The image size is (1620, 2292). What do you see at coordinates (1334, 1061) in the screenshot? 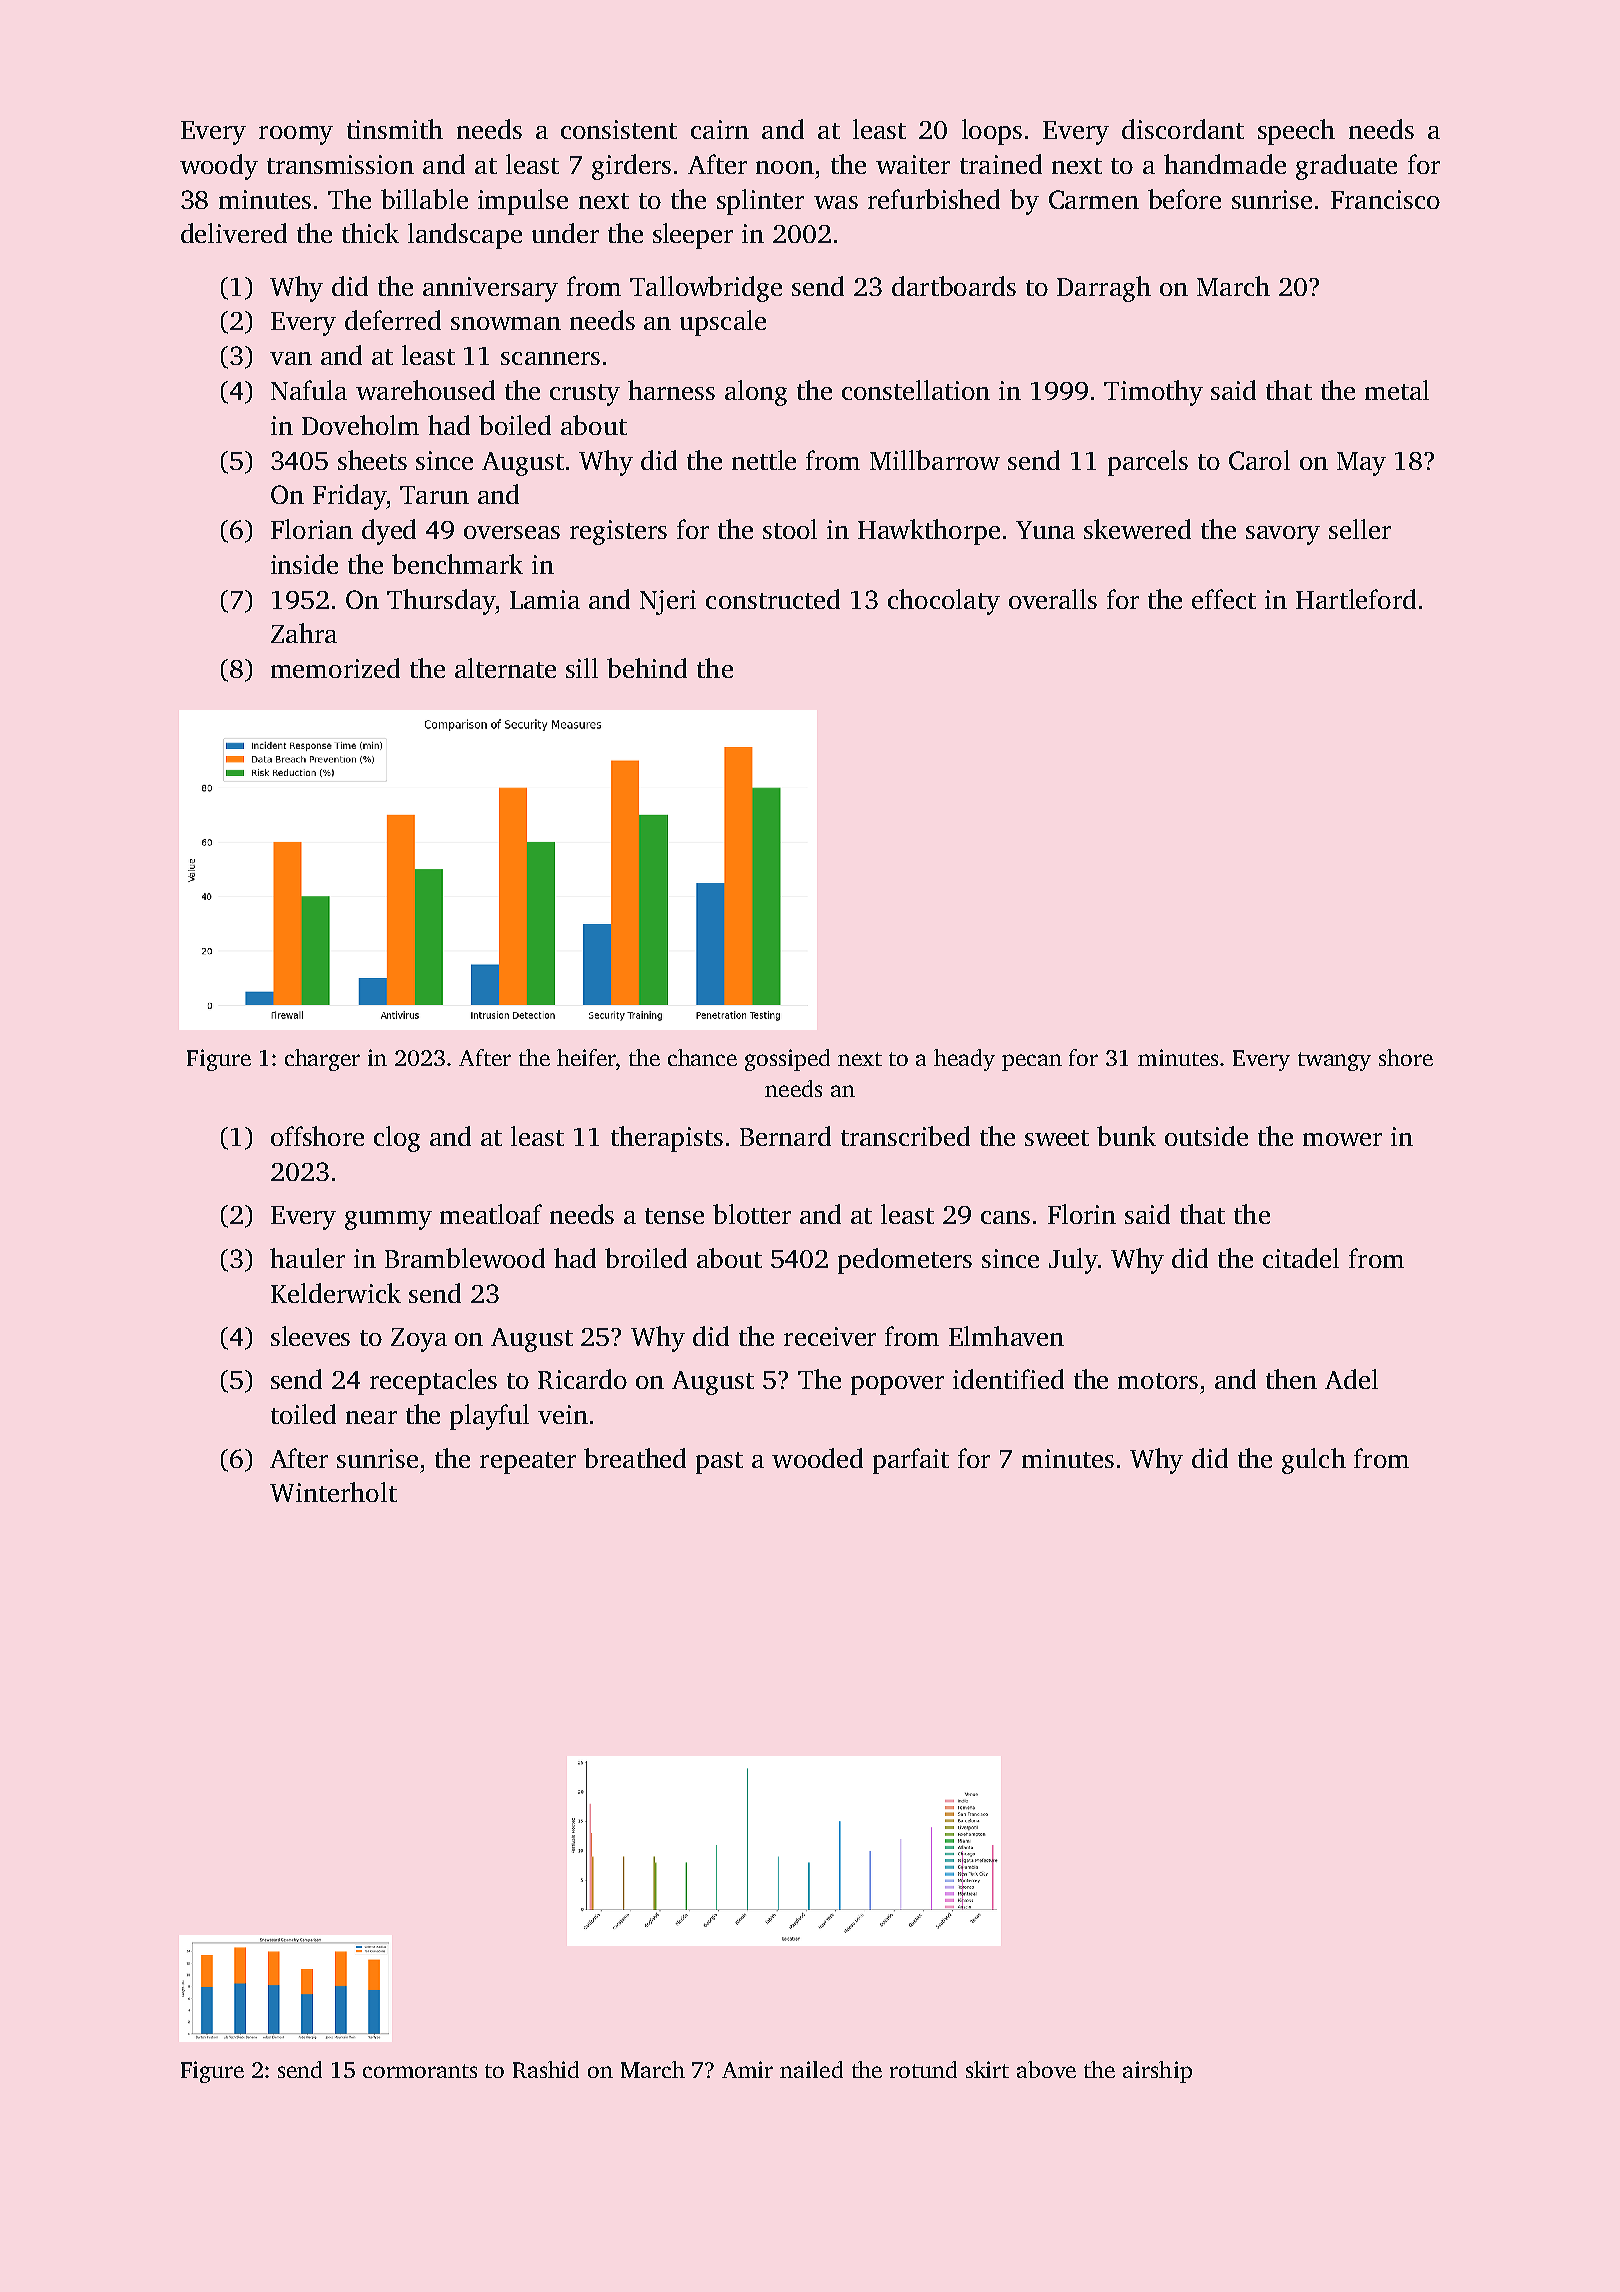
I see `twangy` at bounding box center [1334, 1061].
